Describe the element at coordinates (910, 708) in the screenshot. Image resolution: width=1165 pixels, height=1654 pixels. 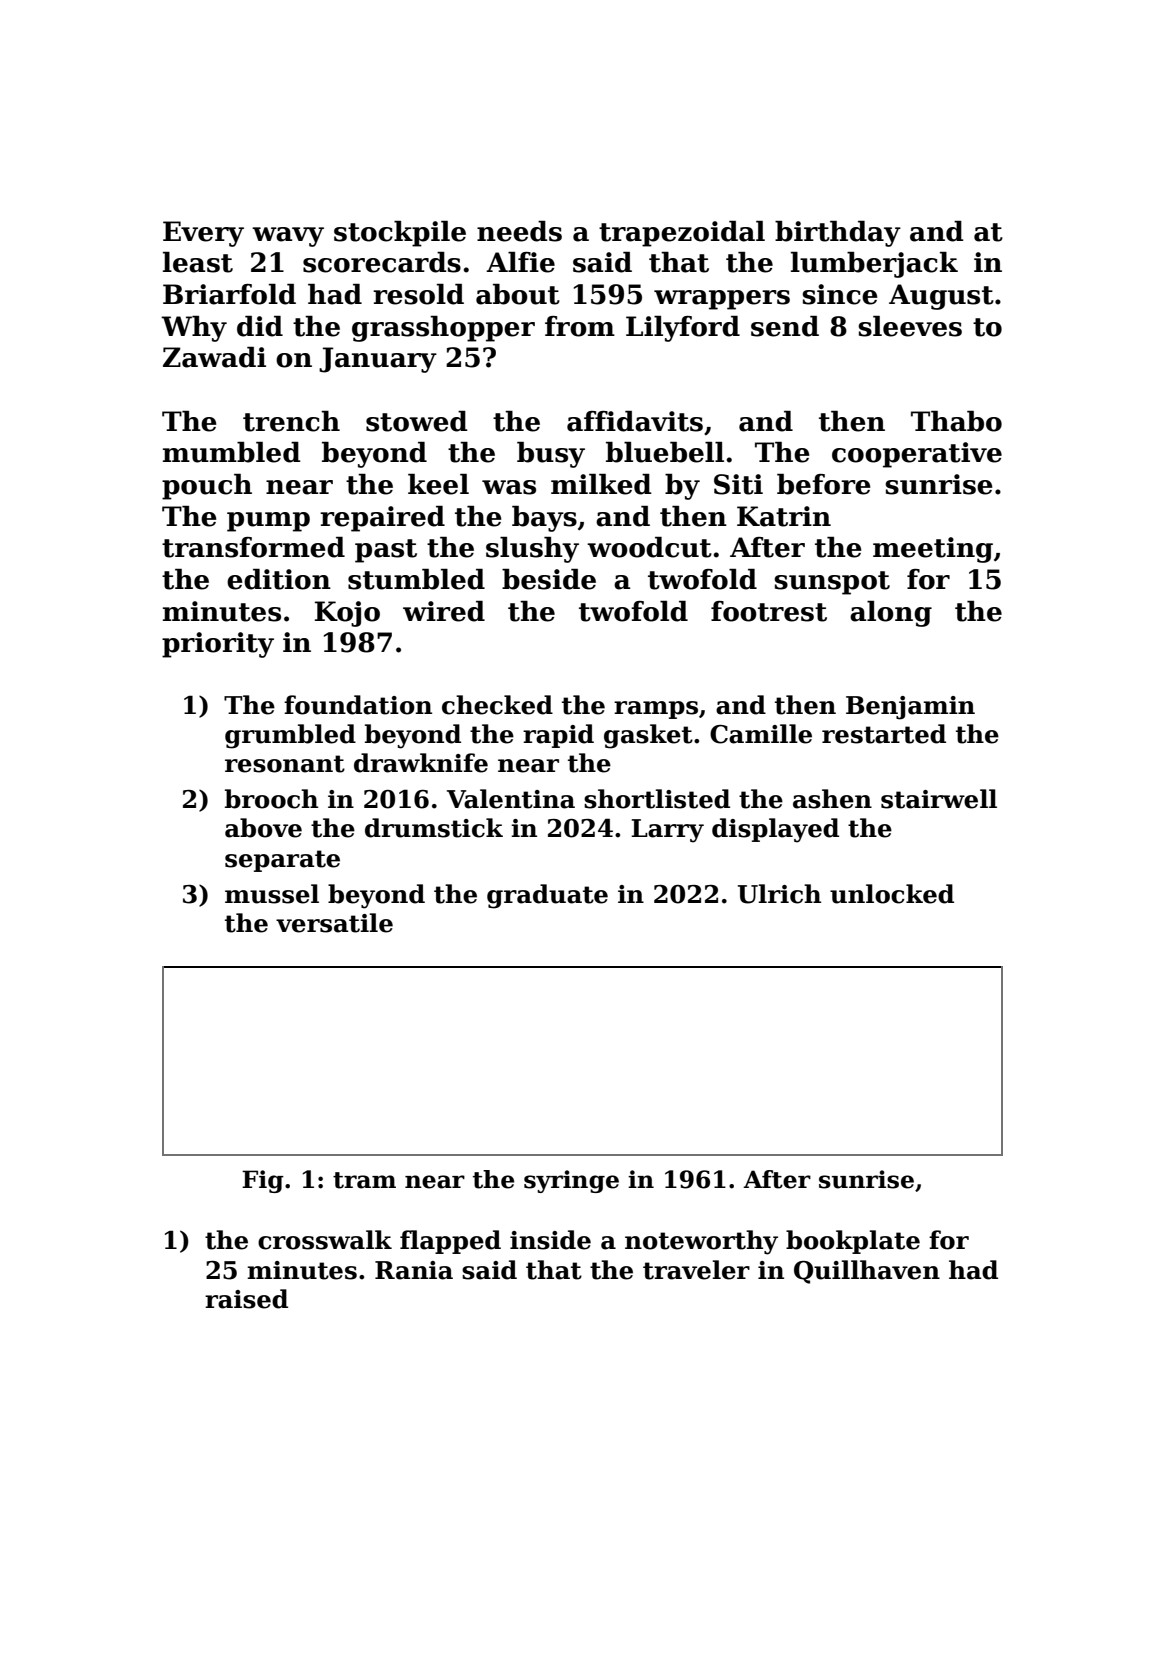
I see `Benjamin` at that location.
